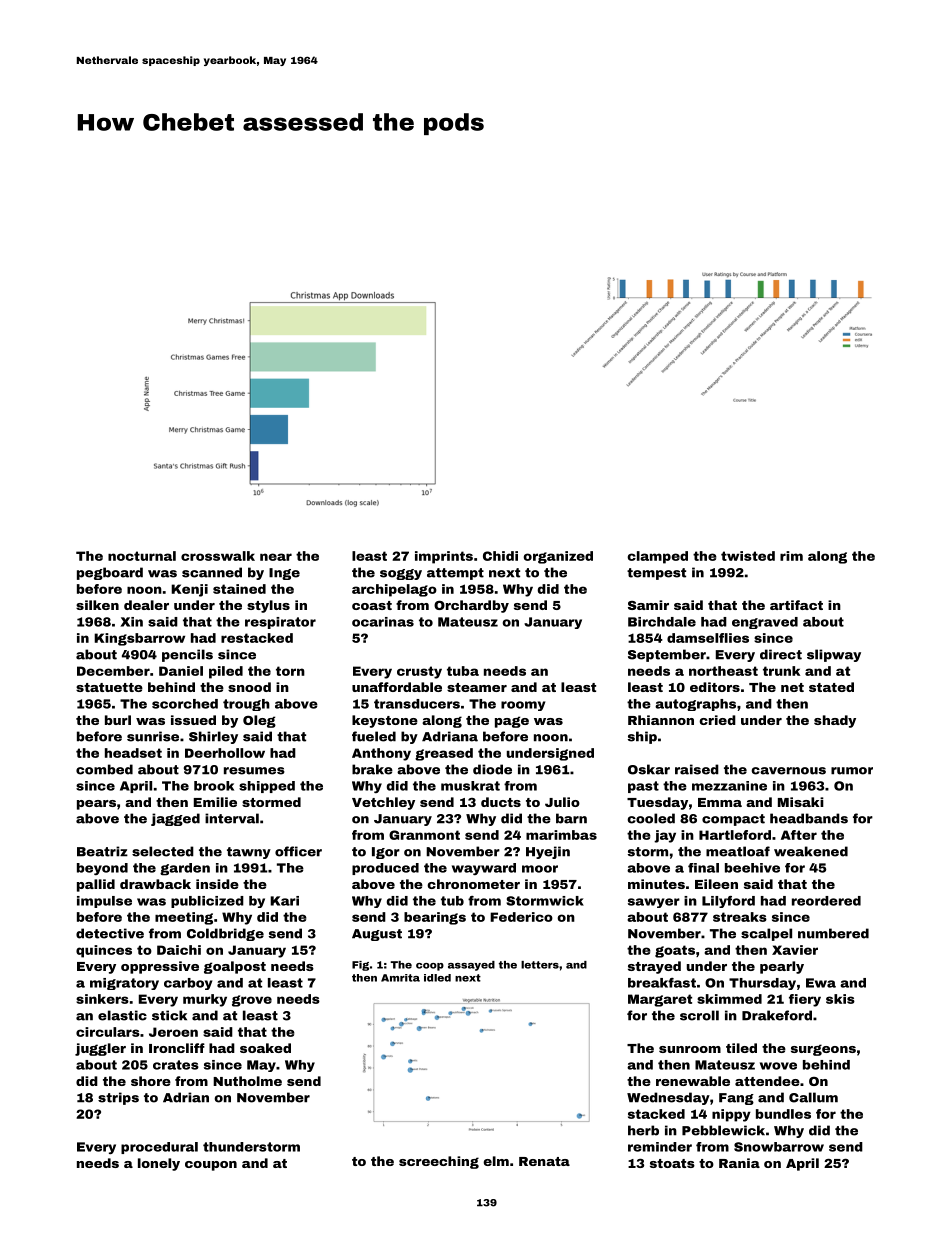  Describe the element at coordinates (521, 917) in the screenshot. I see `Federico` at that location.
